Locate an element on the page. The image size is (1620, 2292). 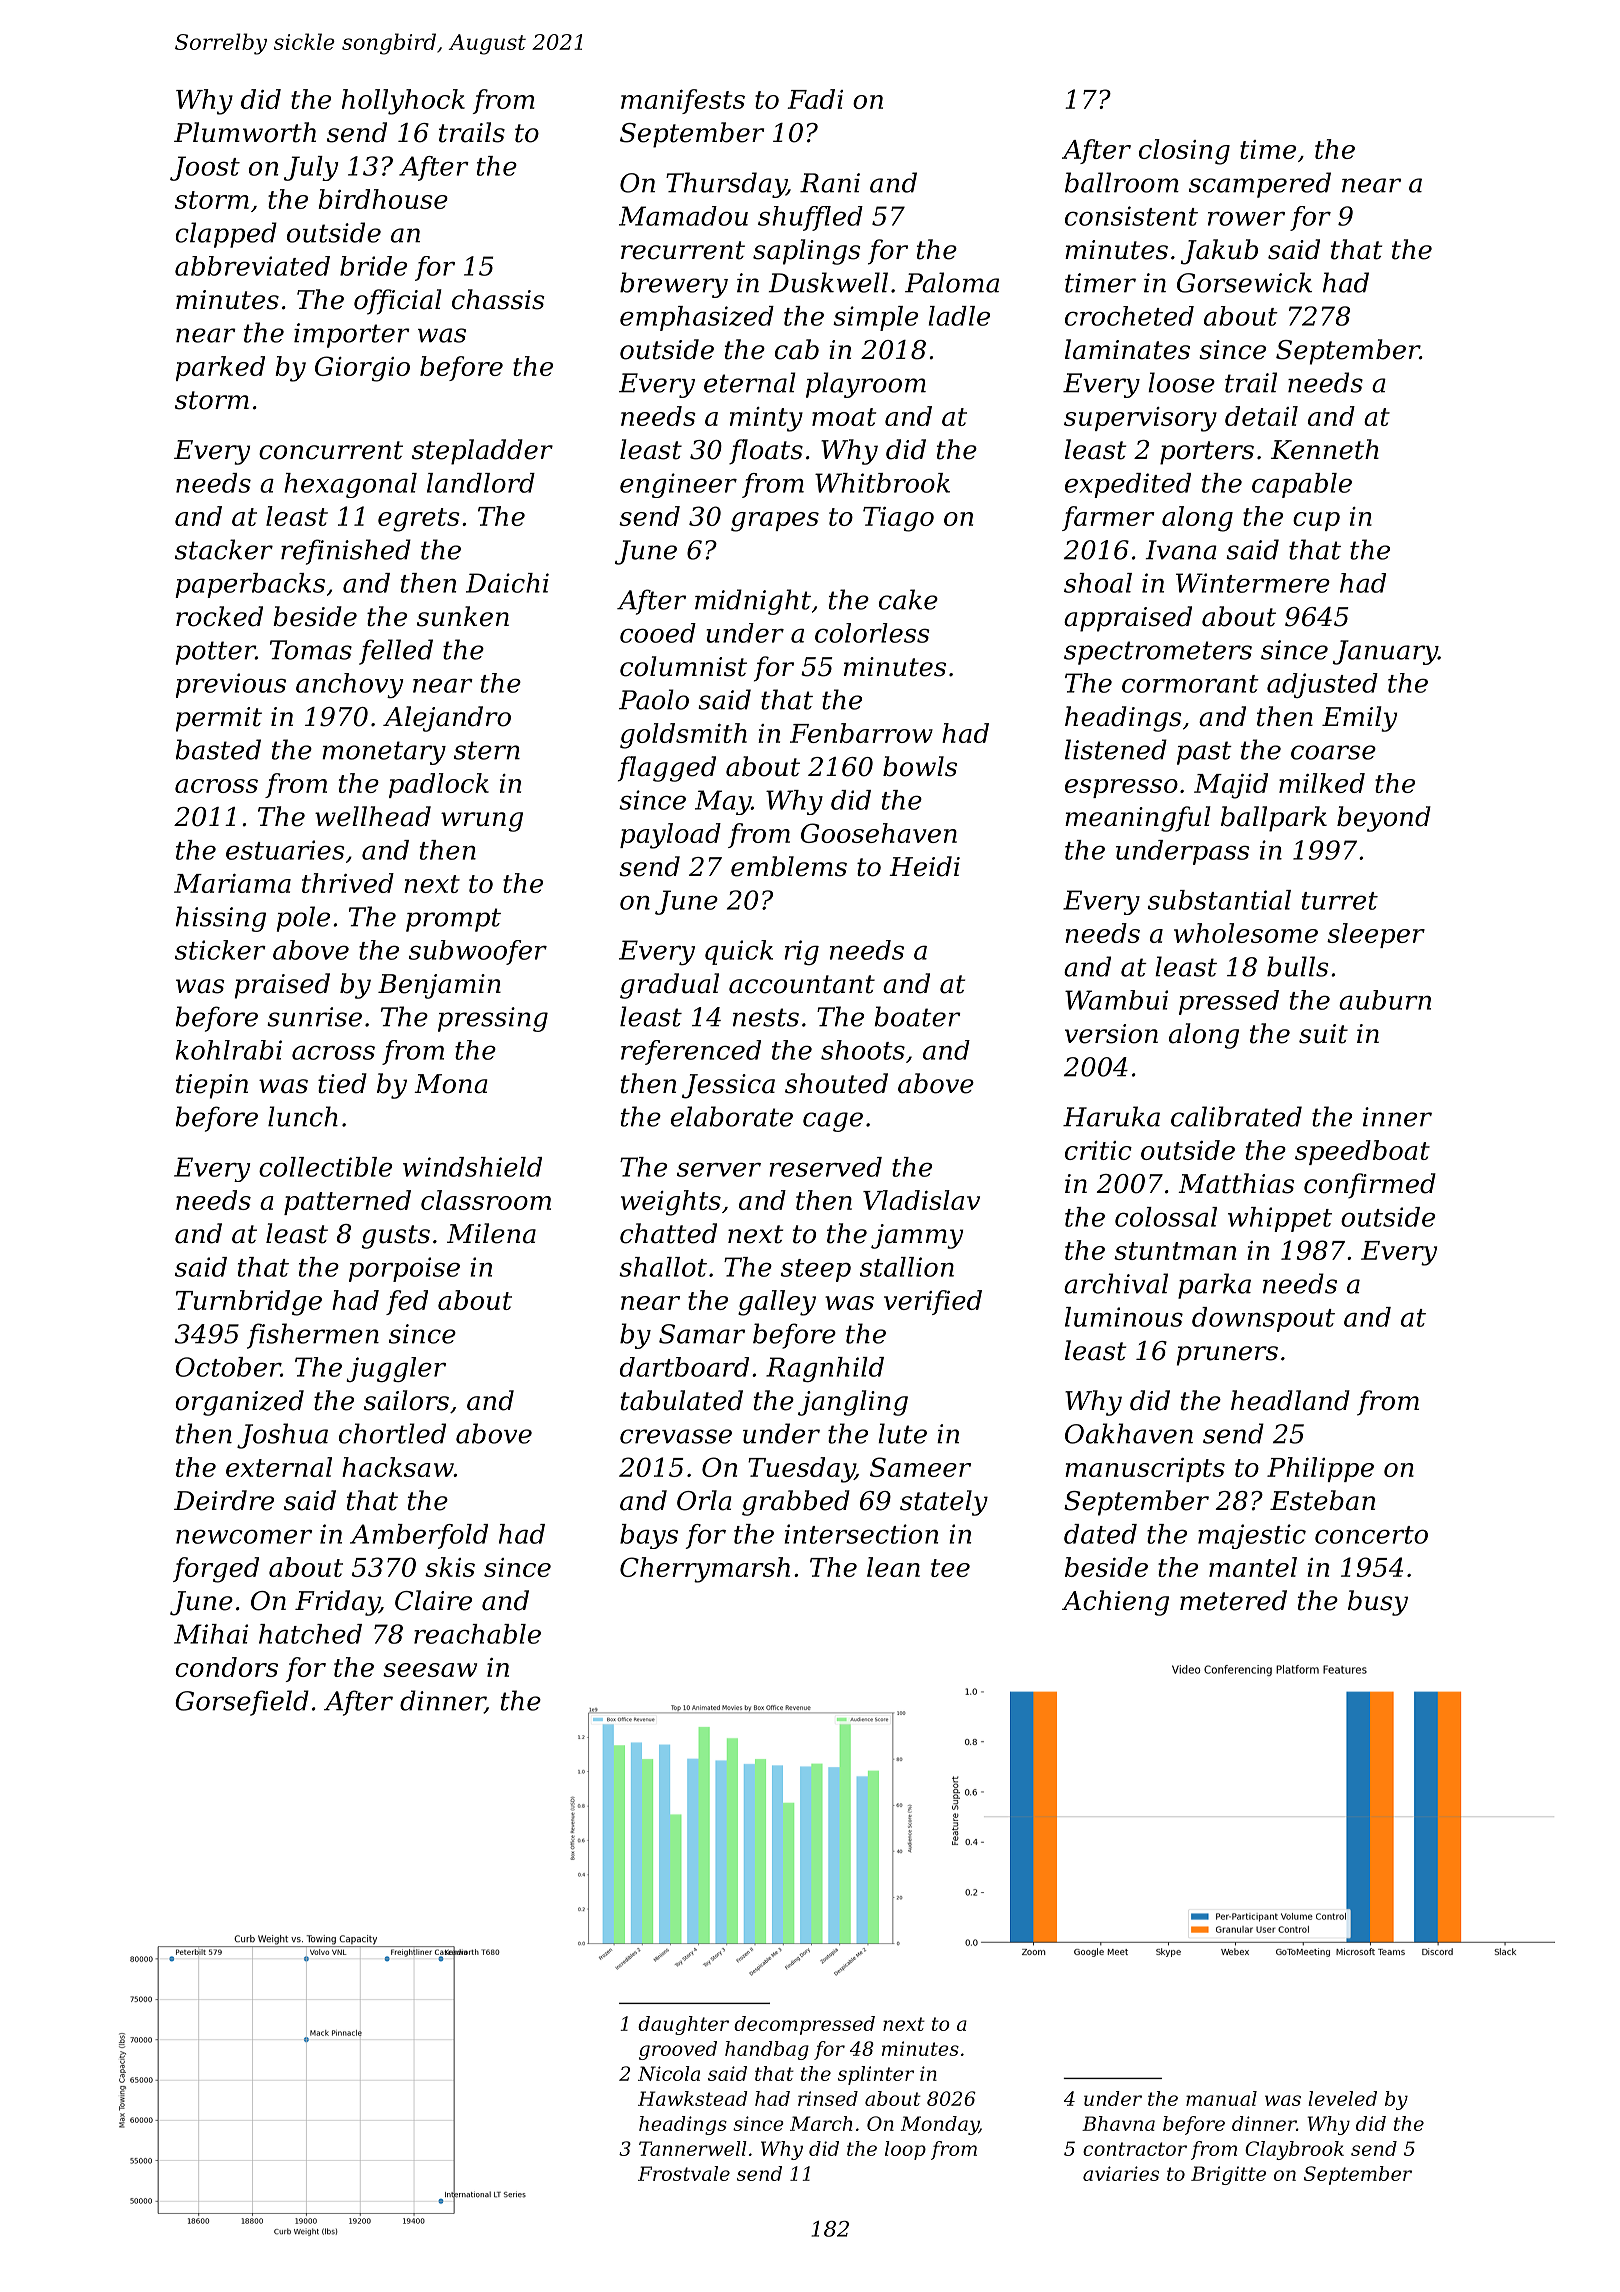
seesaw is located at coordinates (430, 1670).
